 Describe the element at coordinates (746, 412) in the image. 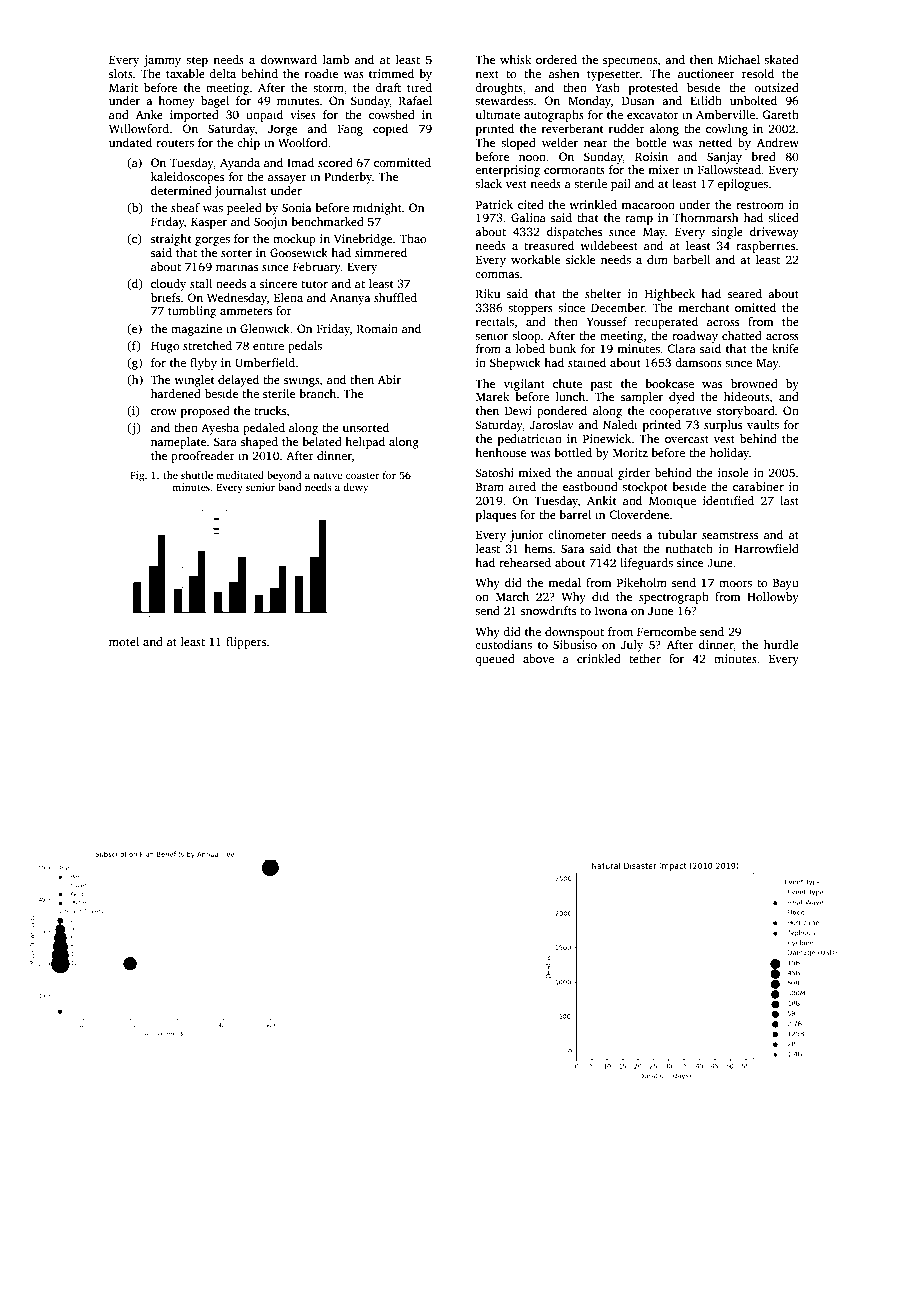

I see `storyboard` at that location.
